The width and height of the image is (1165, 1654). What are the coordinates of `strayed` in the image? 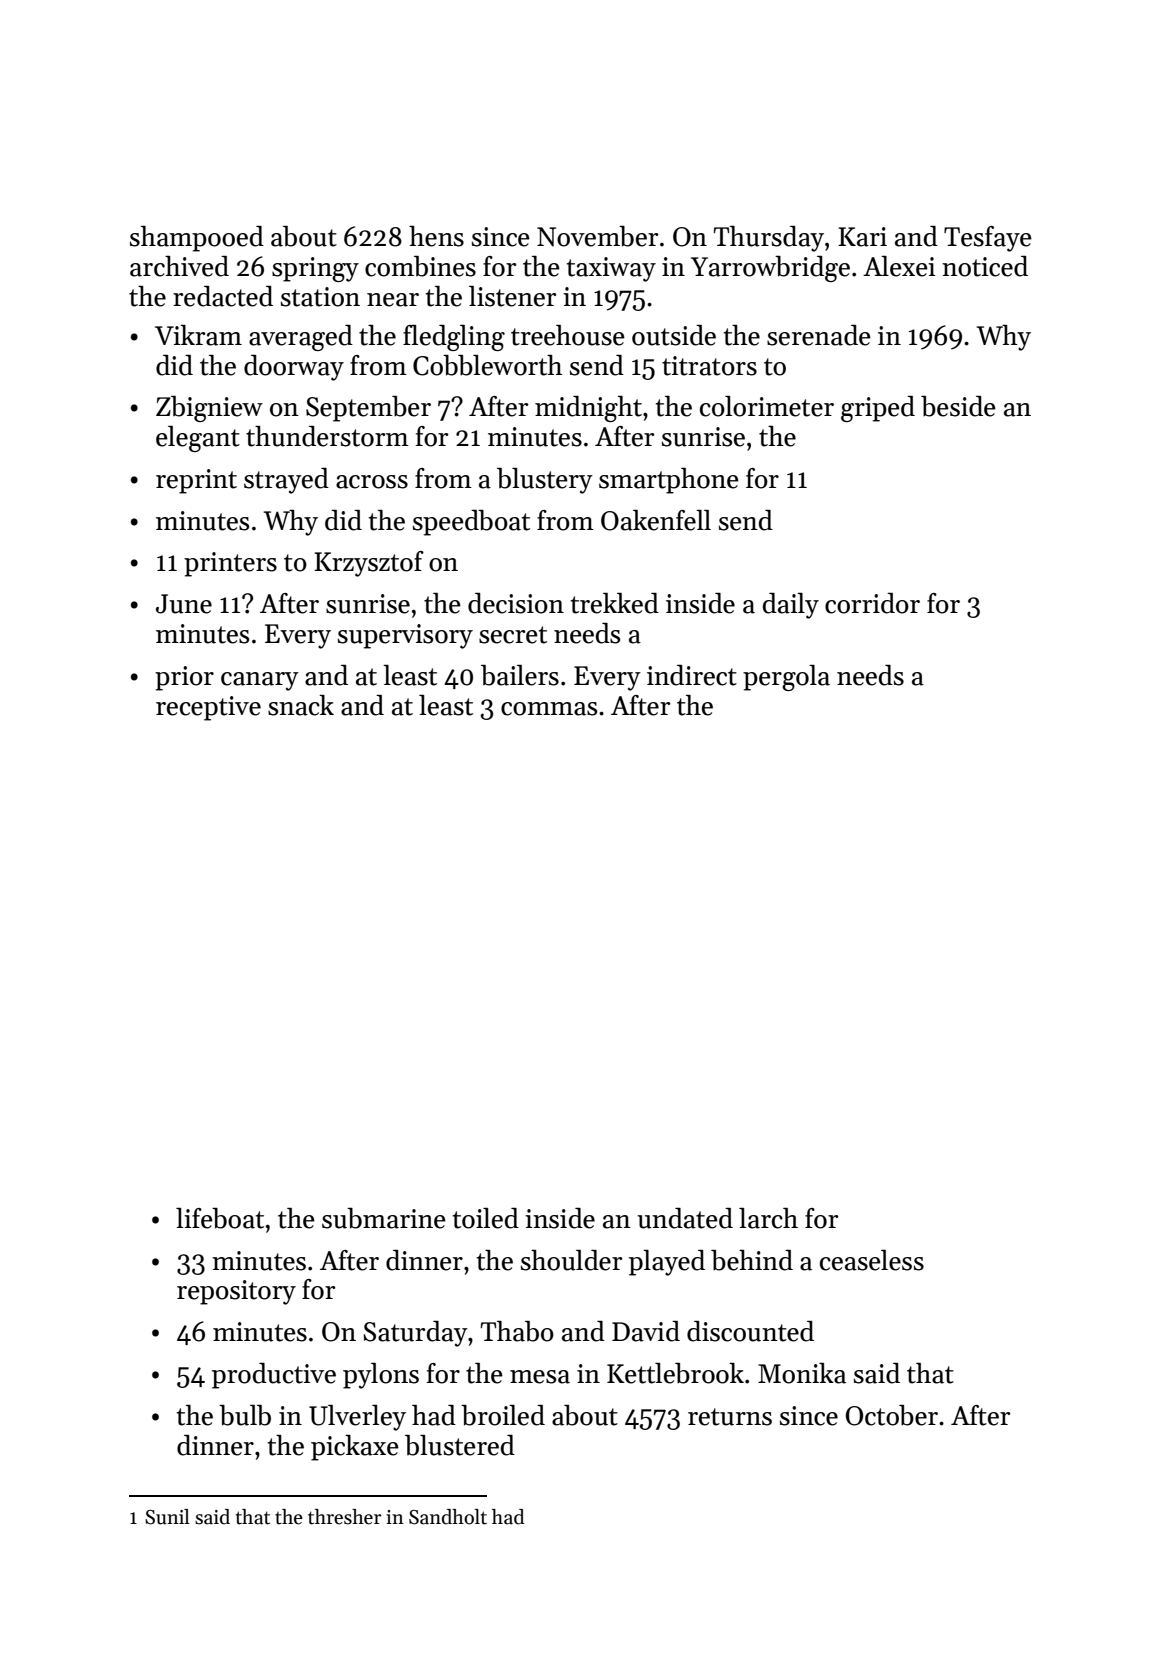 It's located at (286, 481).
